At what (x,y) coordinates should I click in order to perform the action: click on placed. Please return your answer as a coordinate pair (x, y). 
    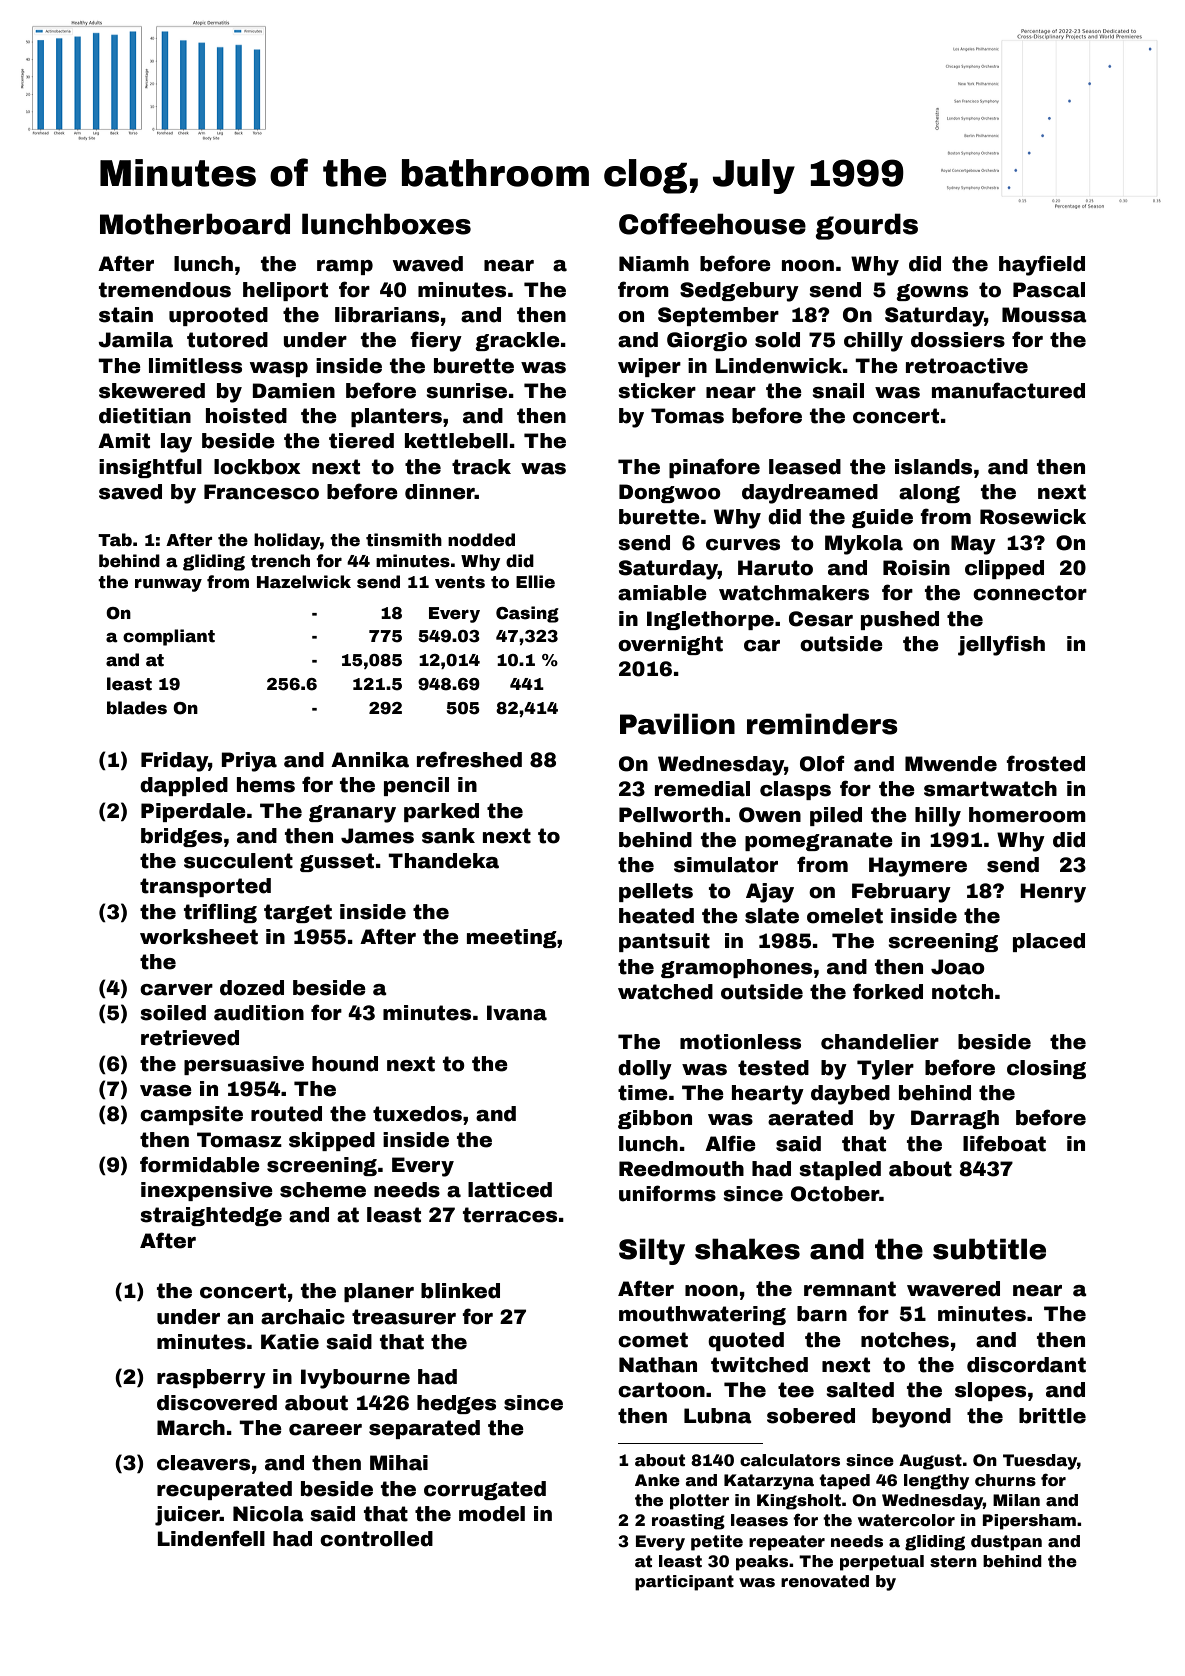
    Looking at the image, I should click on (1049, 942).
